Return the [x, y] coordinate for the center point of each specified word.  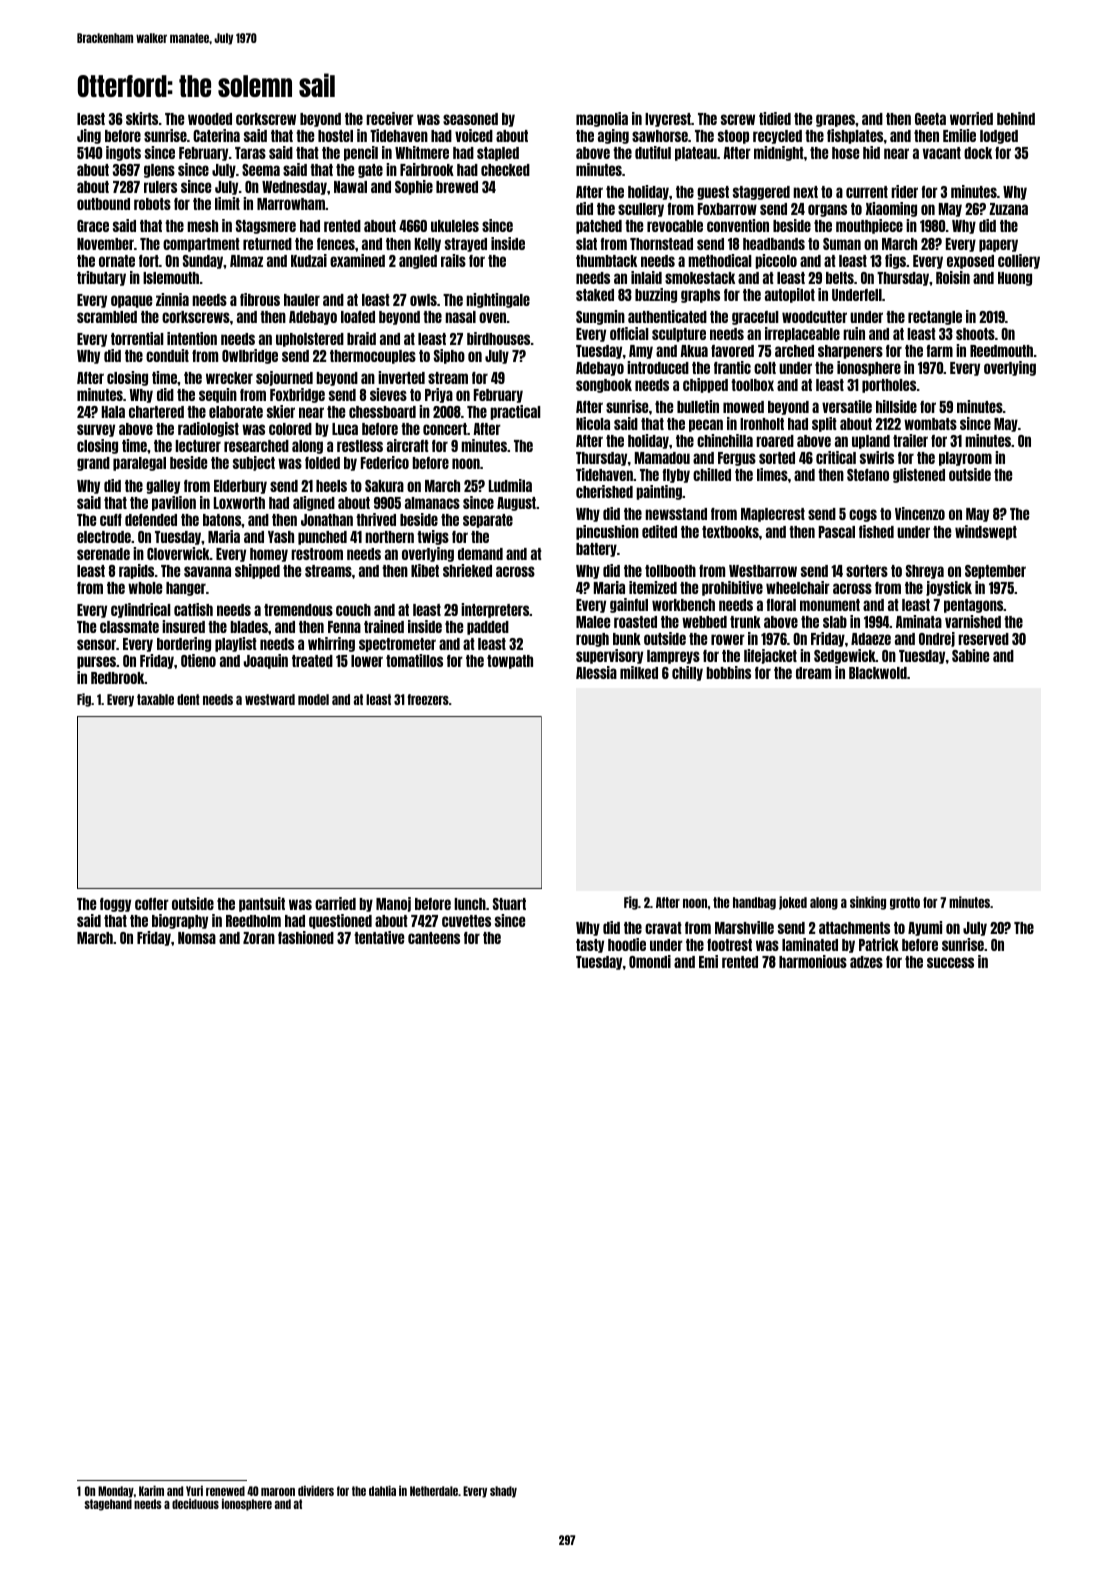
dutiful [653, 152]
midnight [779, 153]
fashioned [306, 937]
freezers [428, 699]
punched [322, 538]
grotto [905, 903]
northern [389, 537]
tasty [590, 946]
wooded [210, 119]
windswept [986, 532]
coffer [152, 904]
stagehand [108, 1505]
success [950, 962]
